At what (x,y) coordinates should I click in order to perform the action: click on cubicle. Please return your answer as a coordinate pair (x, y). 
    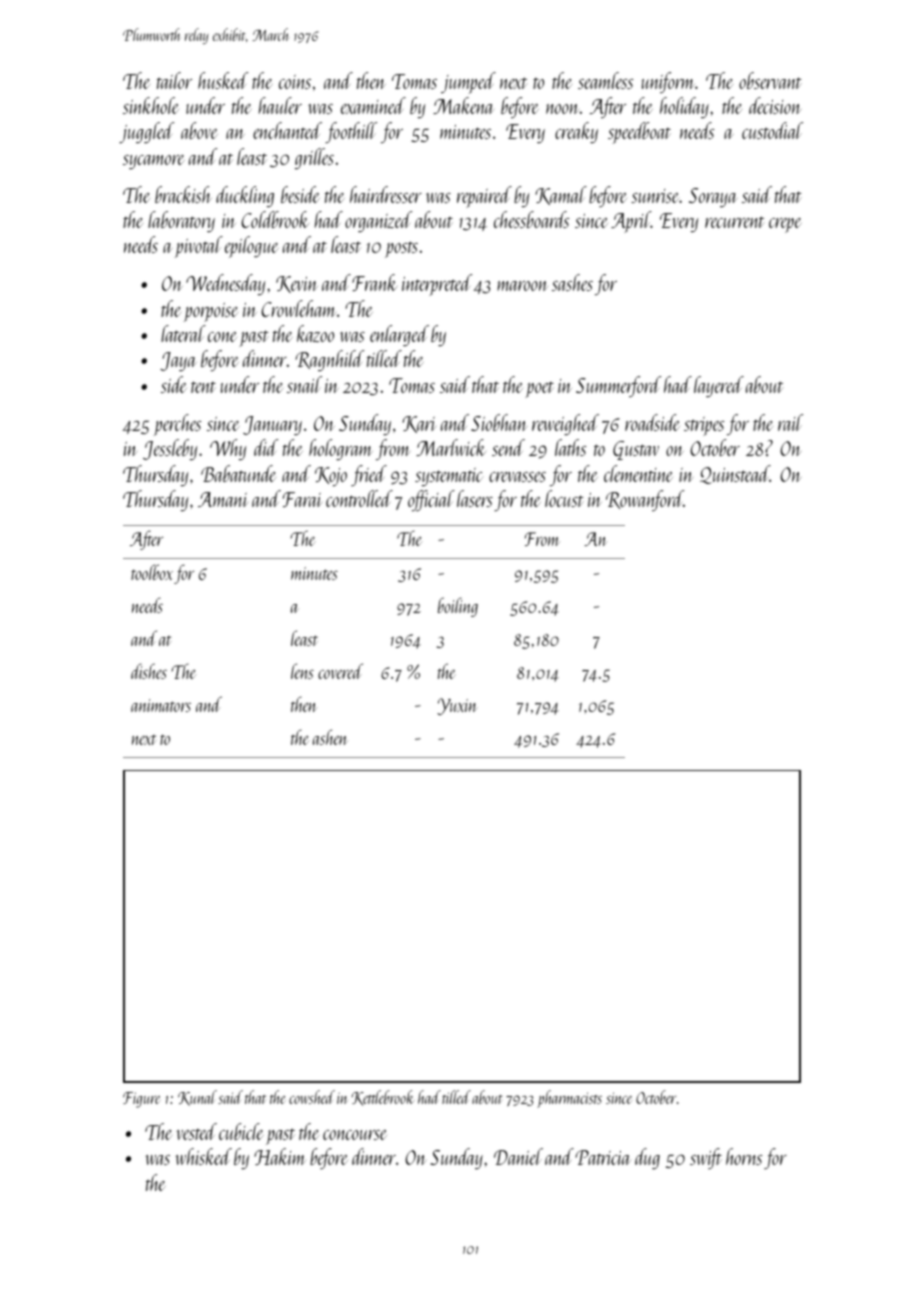
    Looking at the image, I should click on (241, 1131).
